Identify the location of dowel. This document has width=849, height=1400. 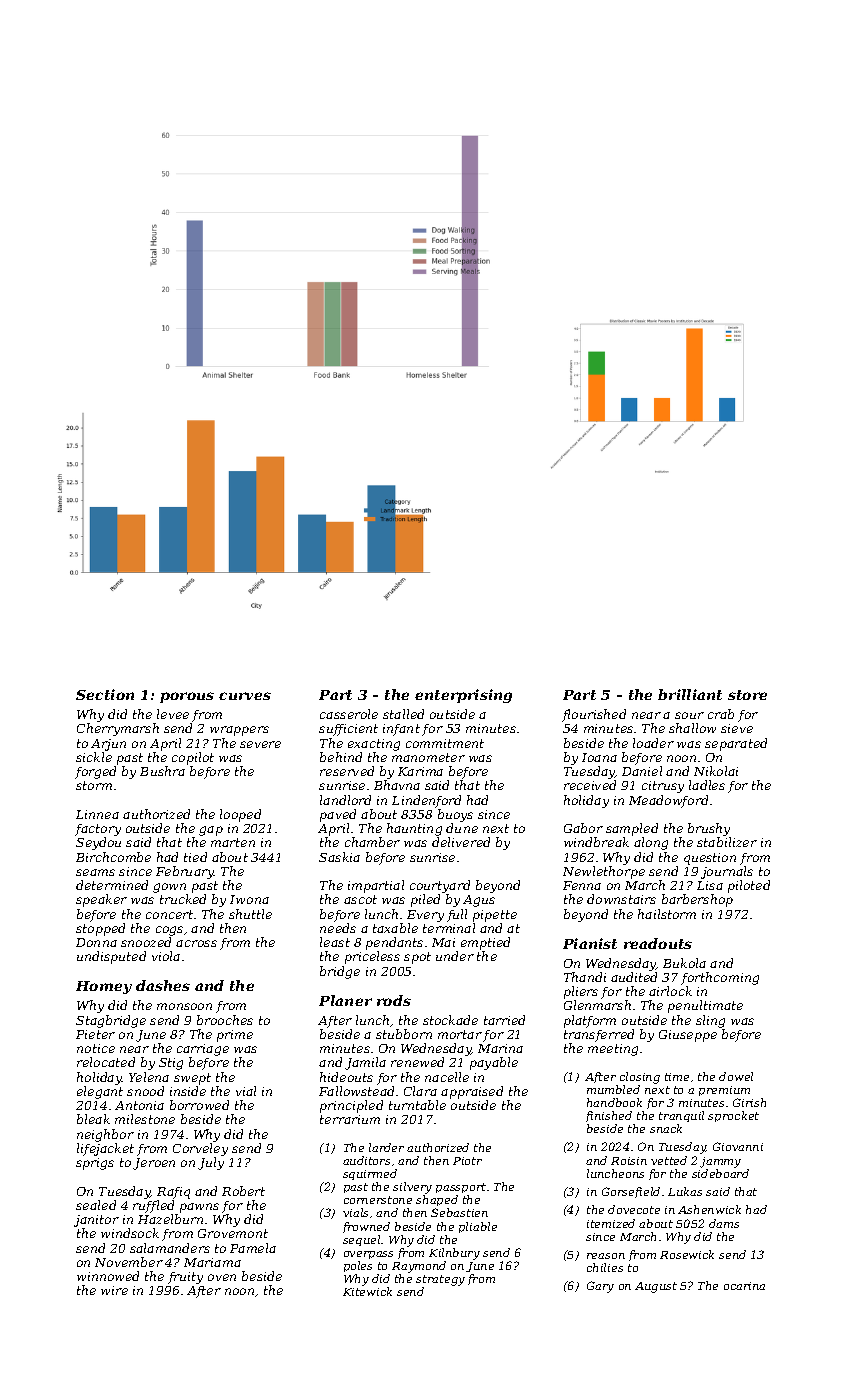
(736, 1076).
